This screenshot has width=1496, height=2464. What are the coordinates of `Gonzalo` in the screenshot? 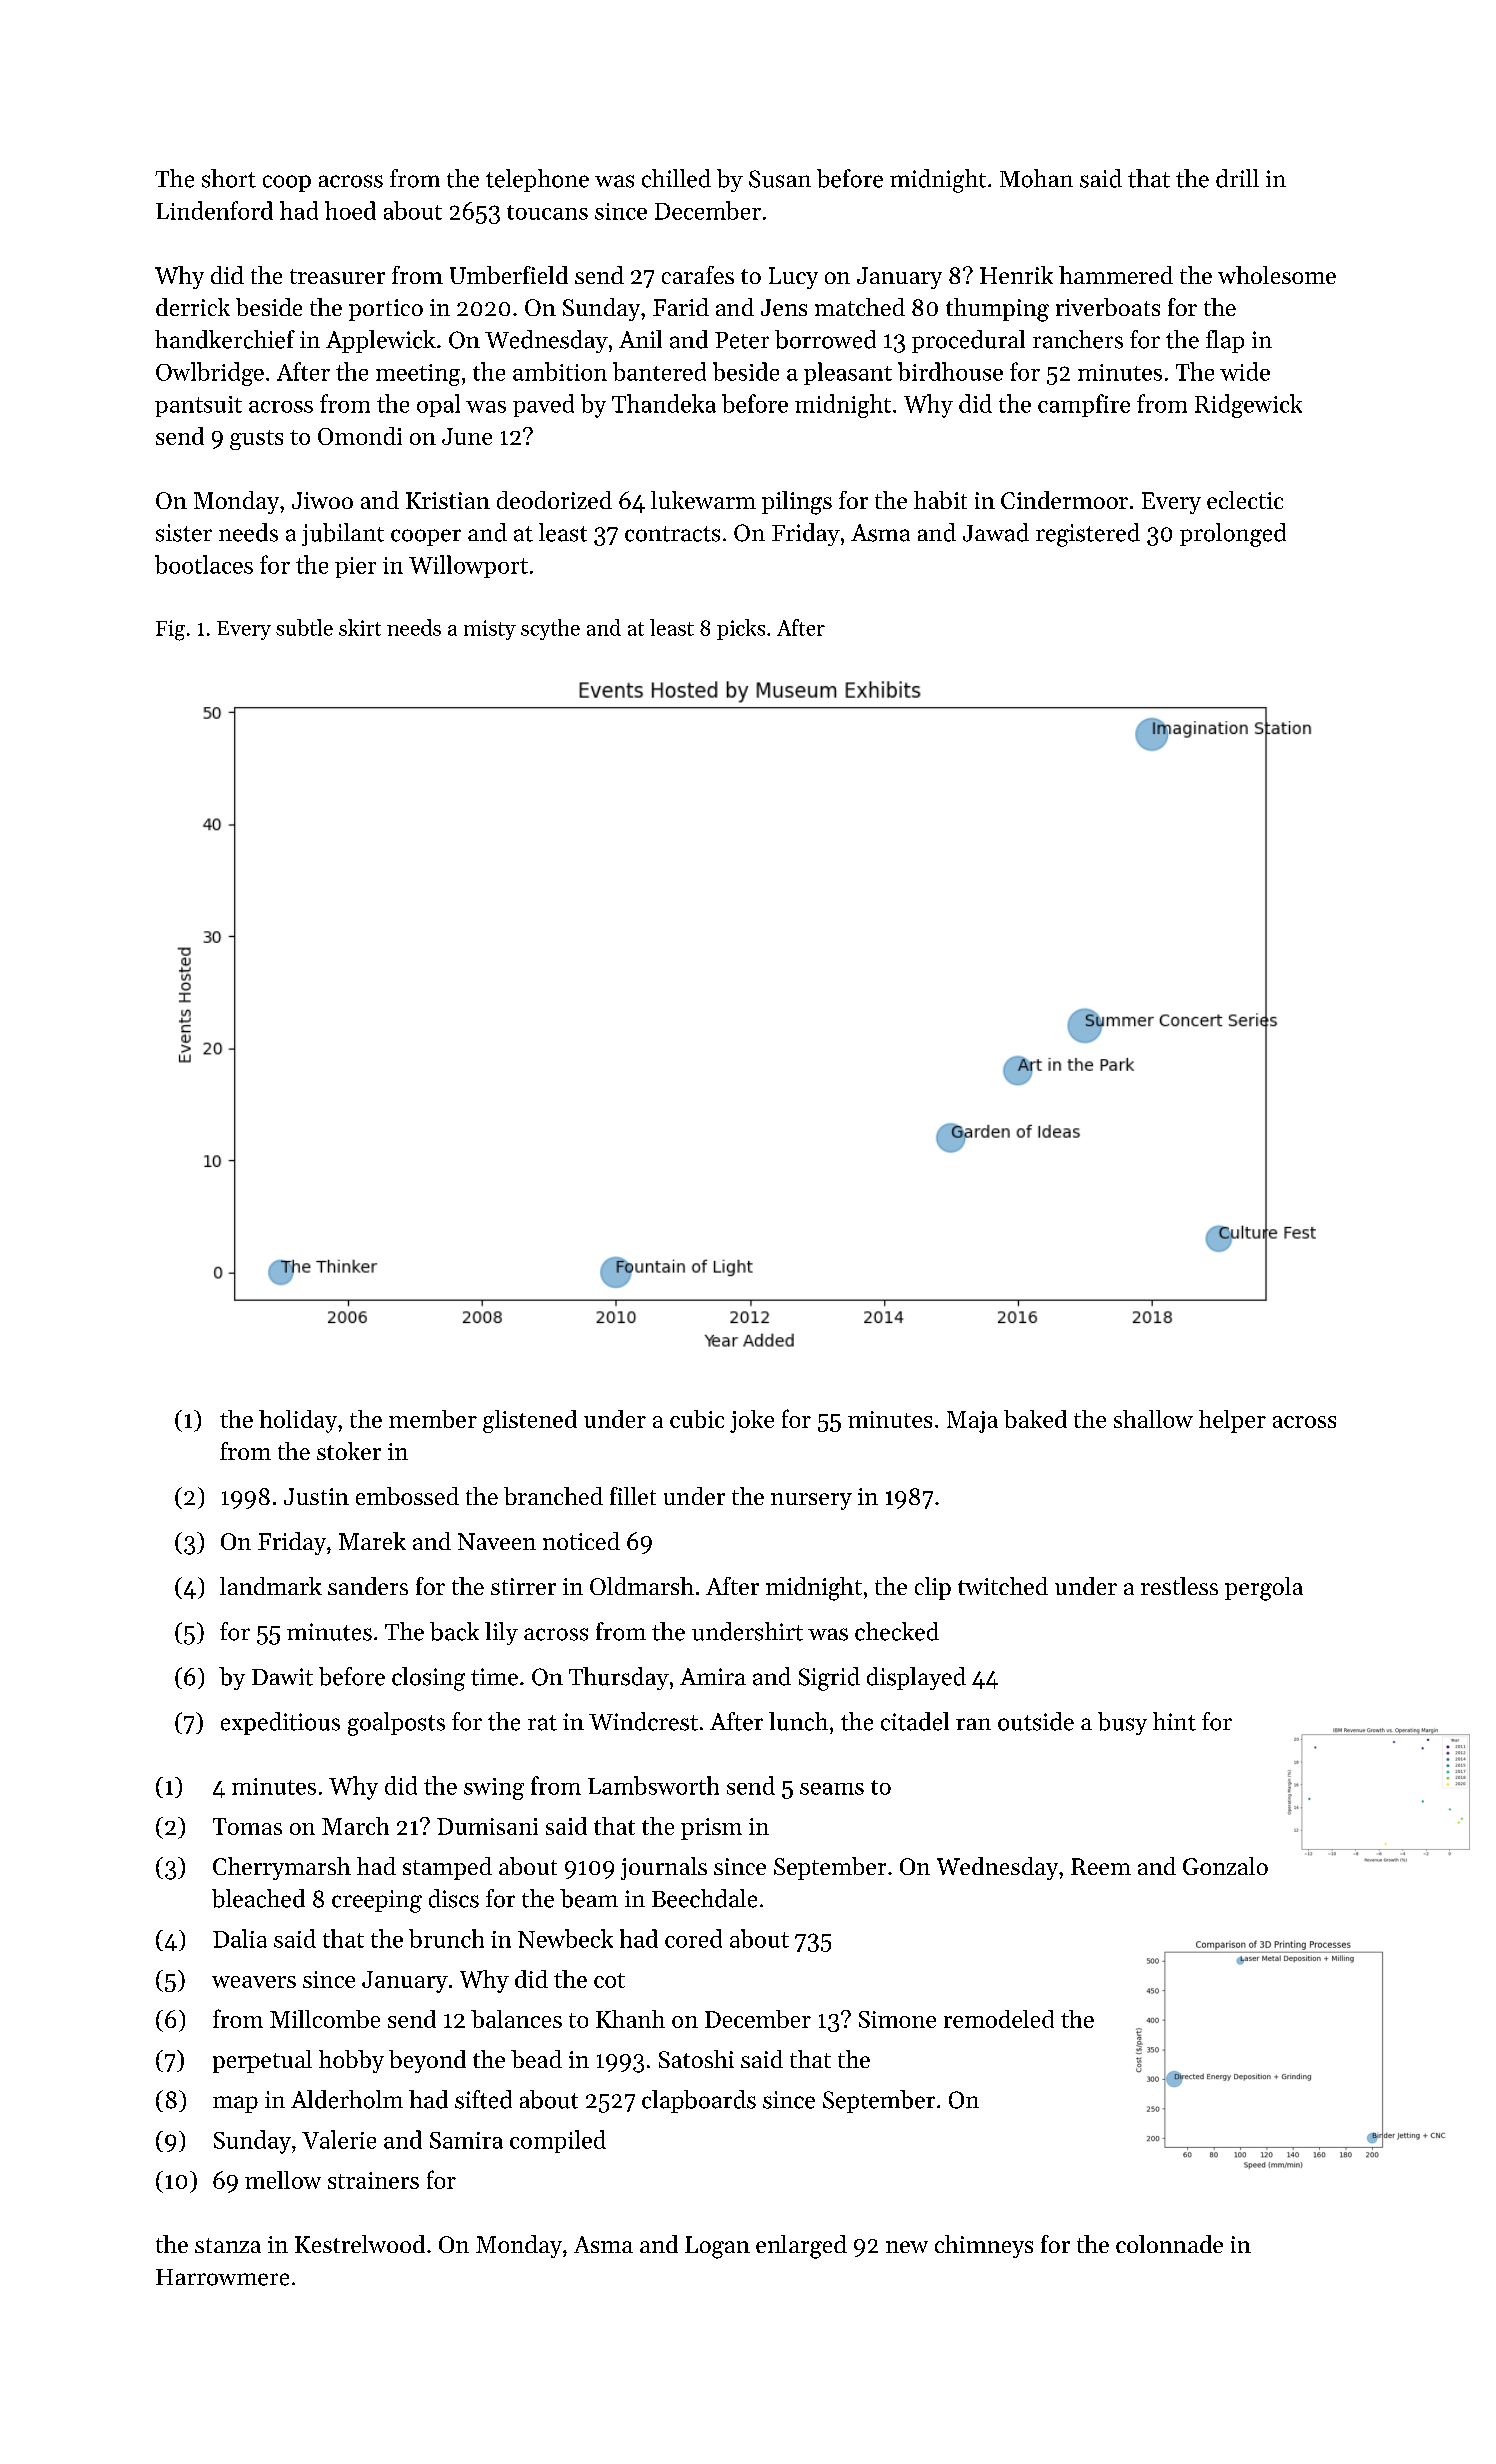 It's located at (1225, 1866).
